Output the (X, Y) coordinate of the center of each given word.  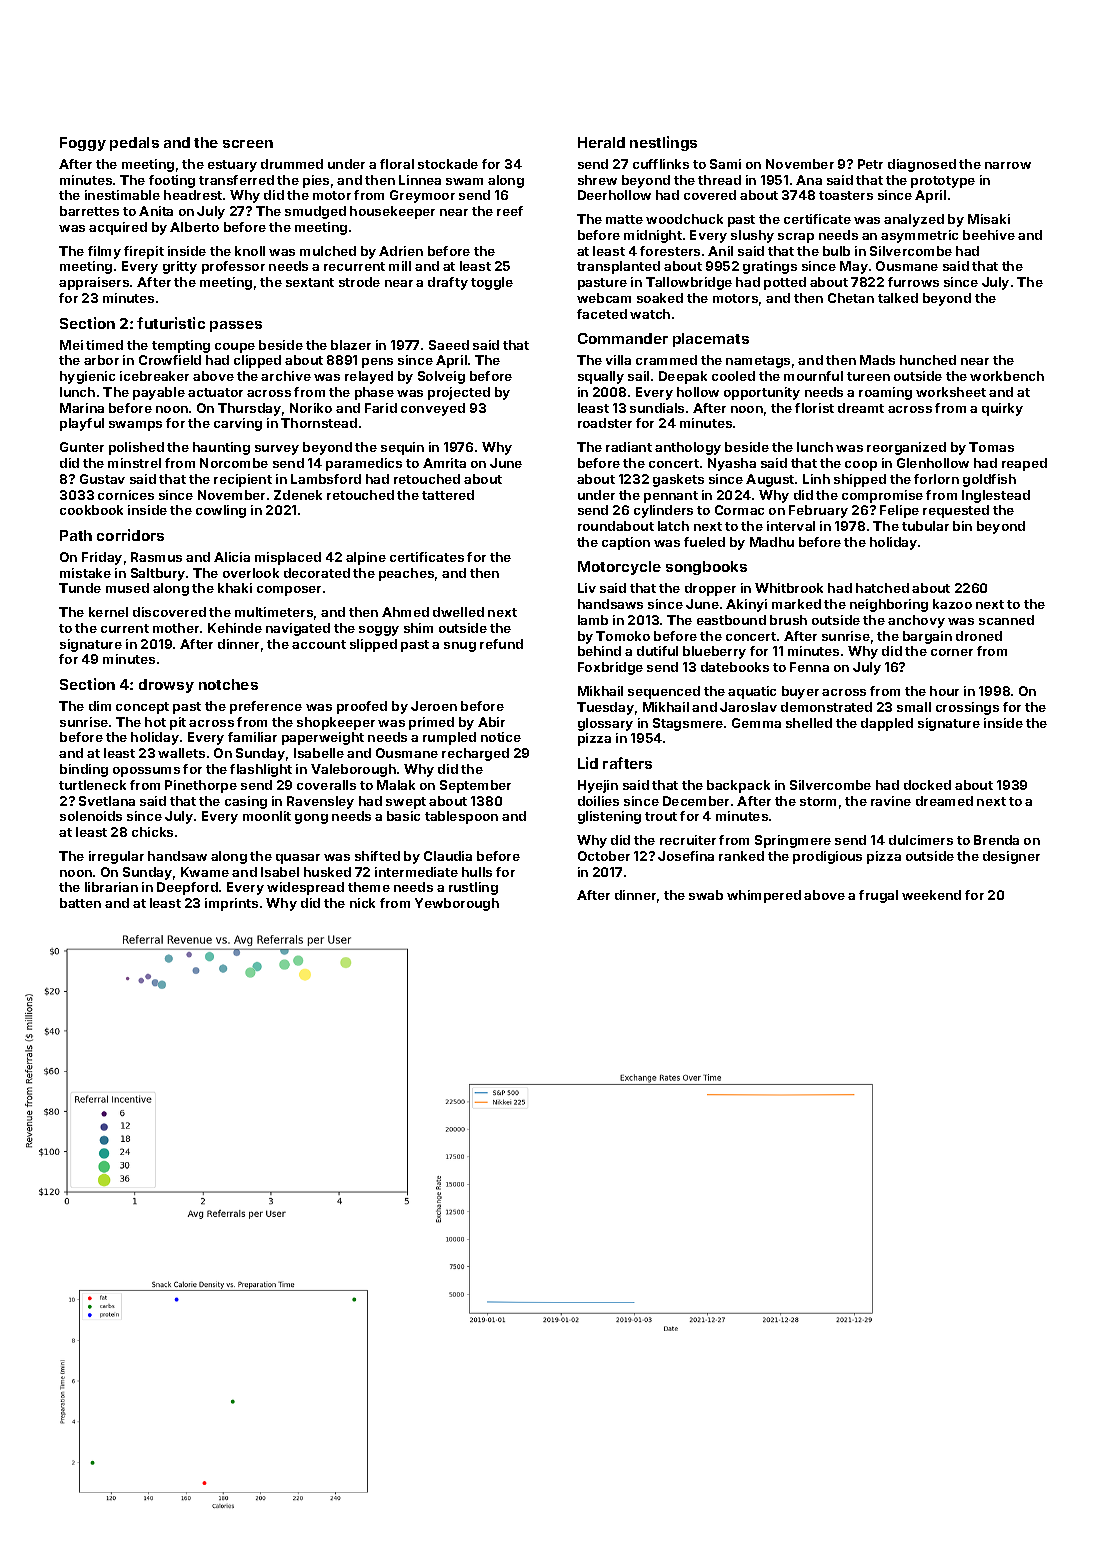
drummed (292, 164)
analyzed (914, 220)
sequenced (664, 692)
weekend (931, 895)
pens (377, 363)
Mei (71, 345)
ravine (891, 801)
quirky (1002, 409)
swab (706, 895)
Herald (601, 142)
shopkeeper (336, 723)
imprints (231, 904)
